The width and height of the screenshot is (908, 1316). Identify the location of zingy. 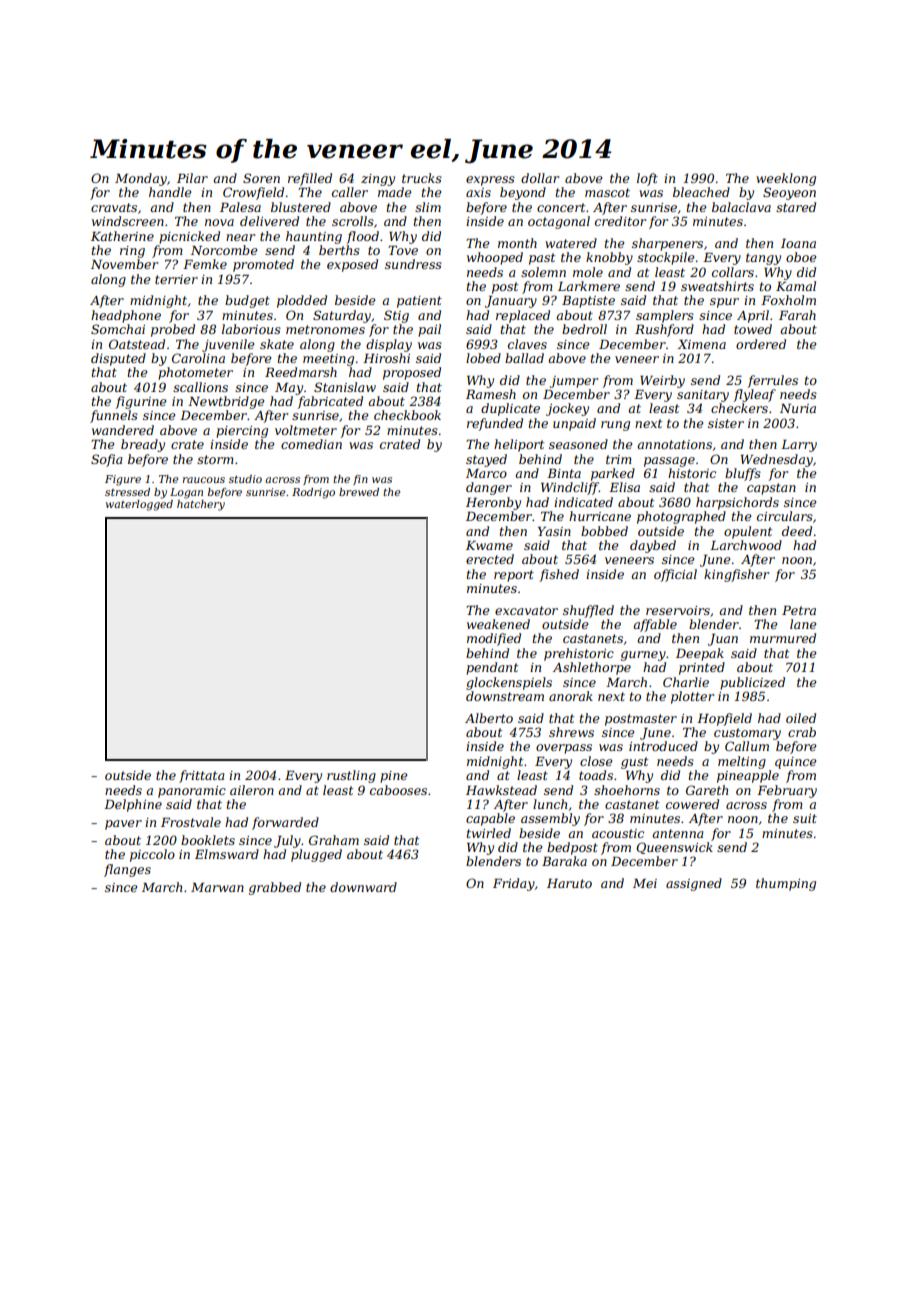
(378, 180).
